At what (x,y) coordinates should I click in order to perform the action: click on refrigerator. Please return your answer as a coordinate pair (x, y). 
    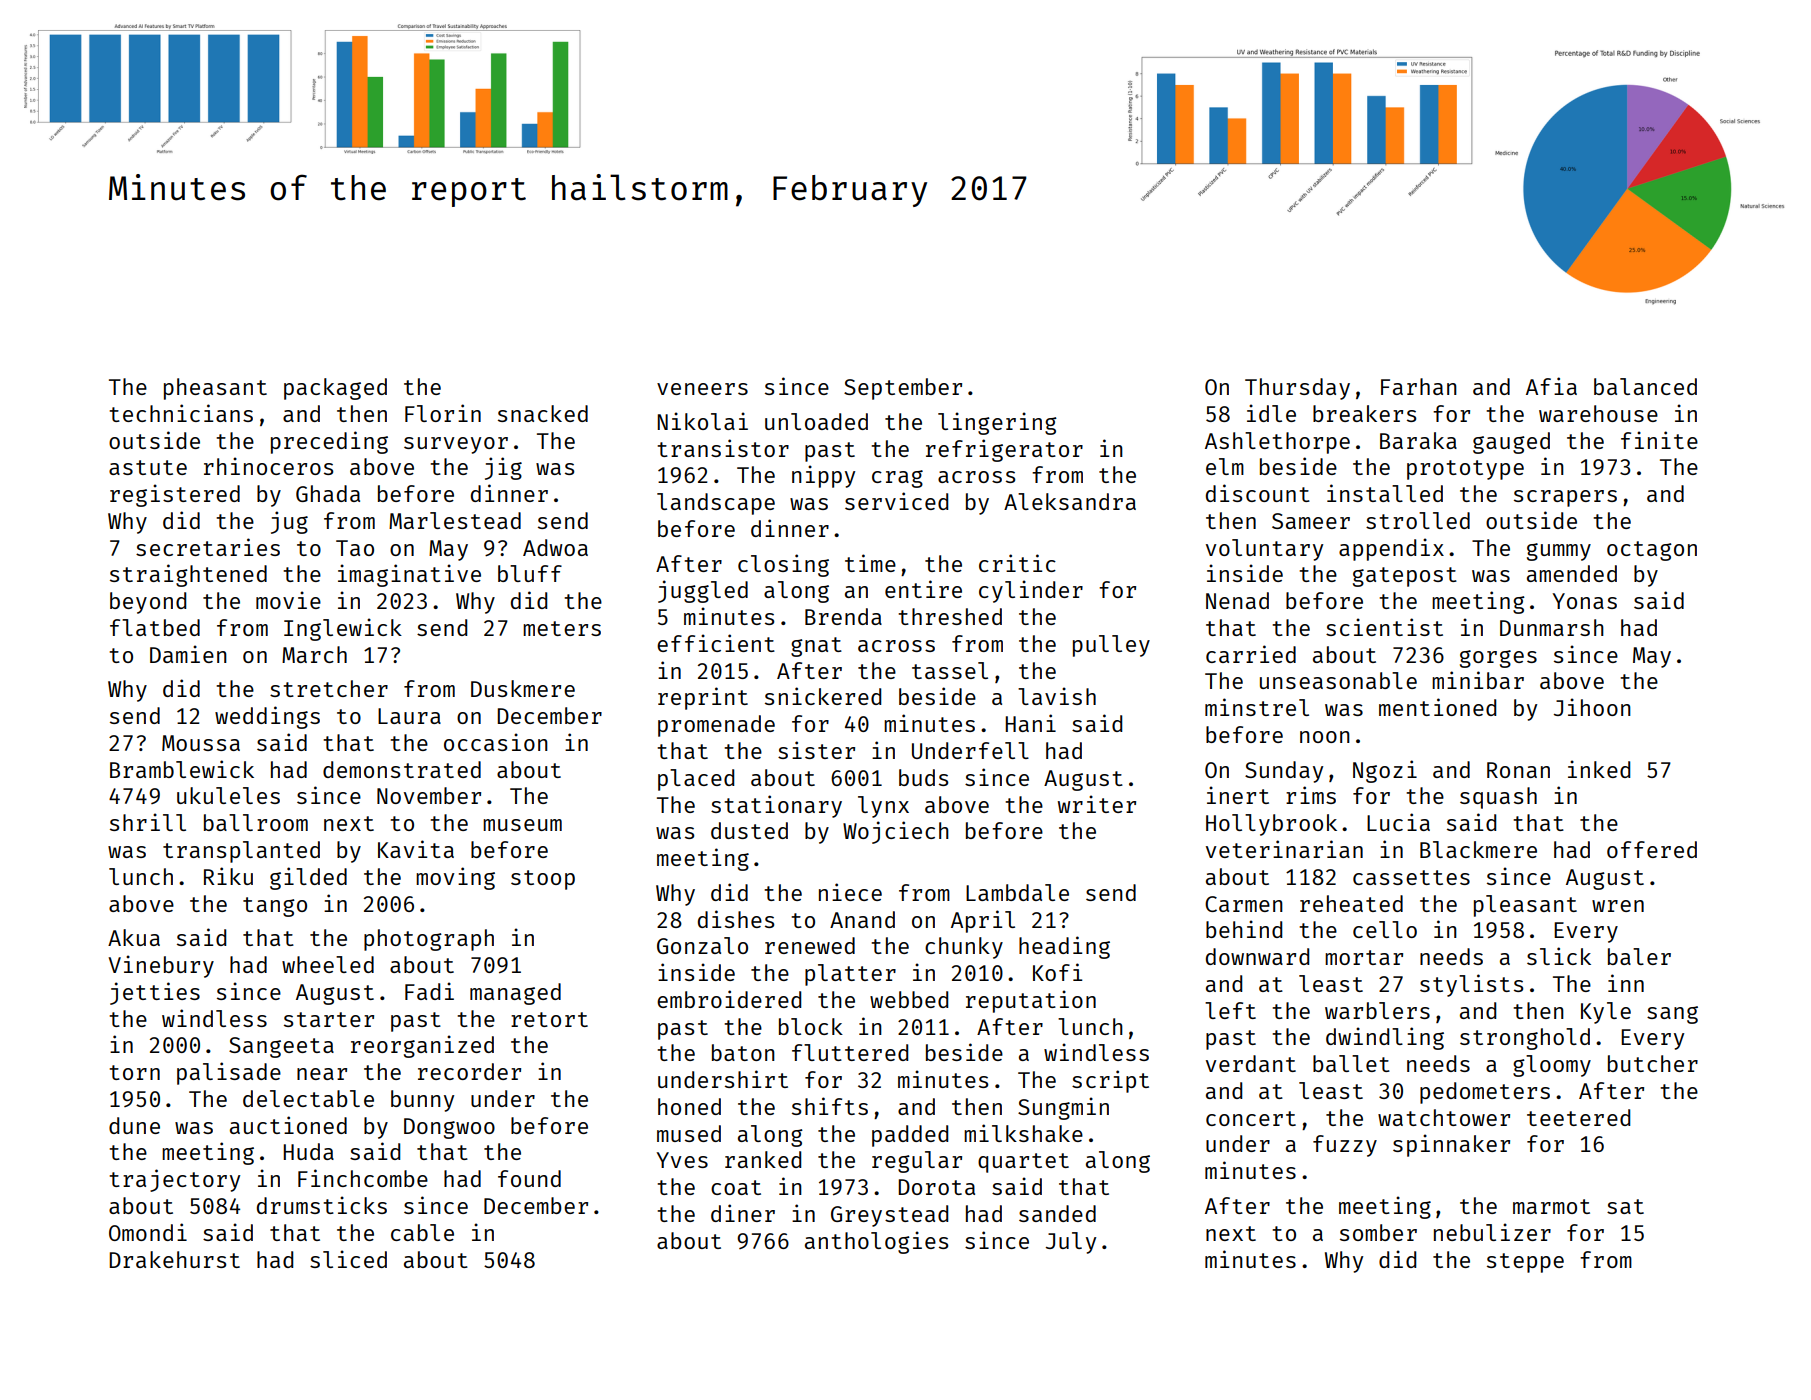
    Looking at the image, I should click on (1004, 450).
